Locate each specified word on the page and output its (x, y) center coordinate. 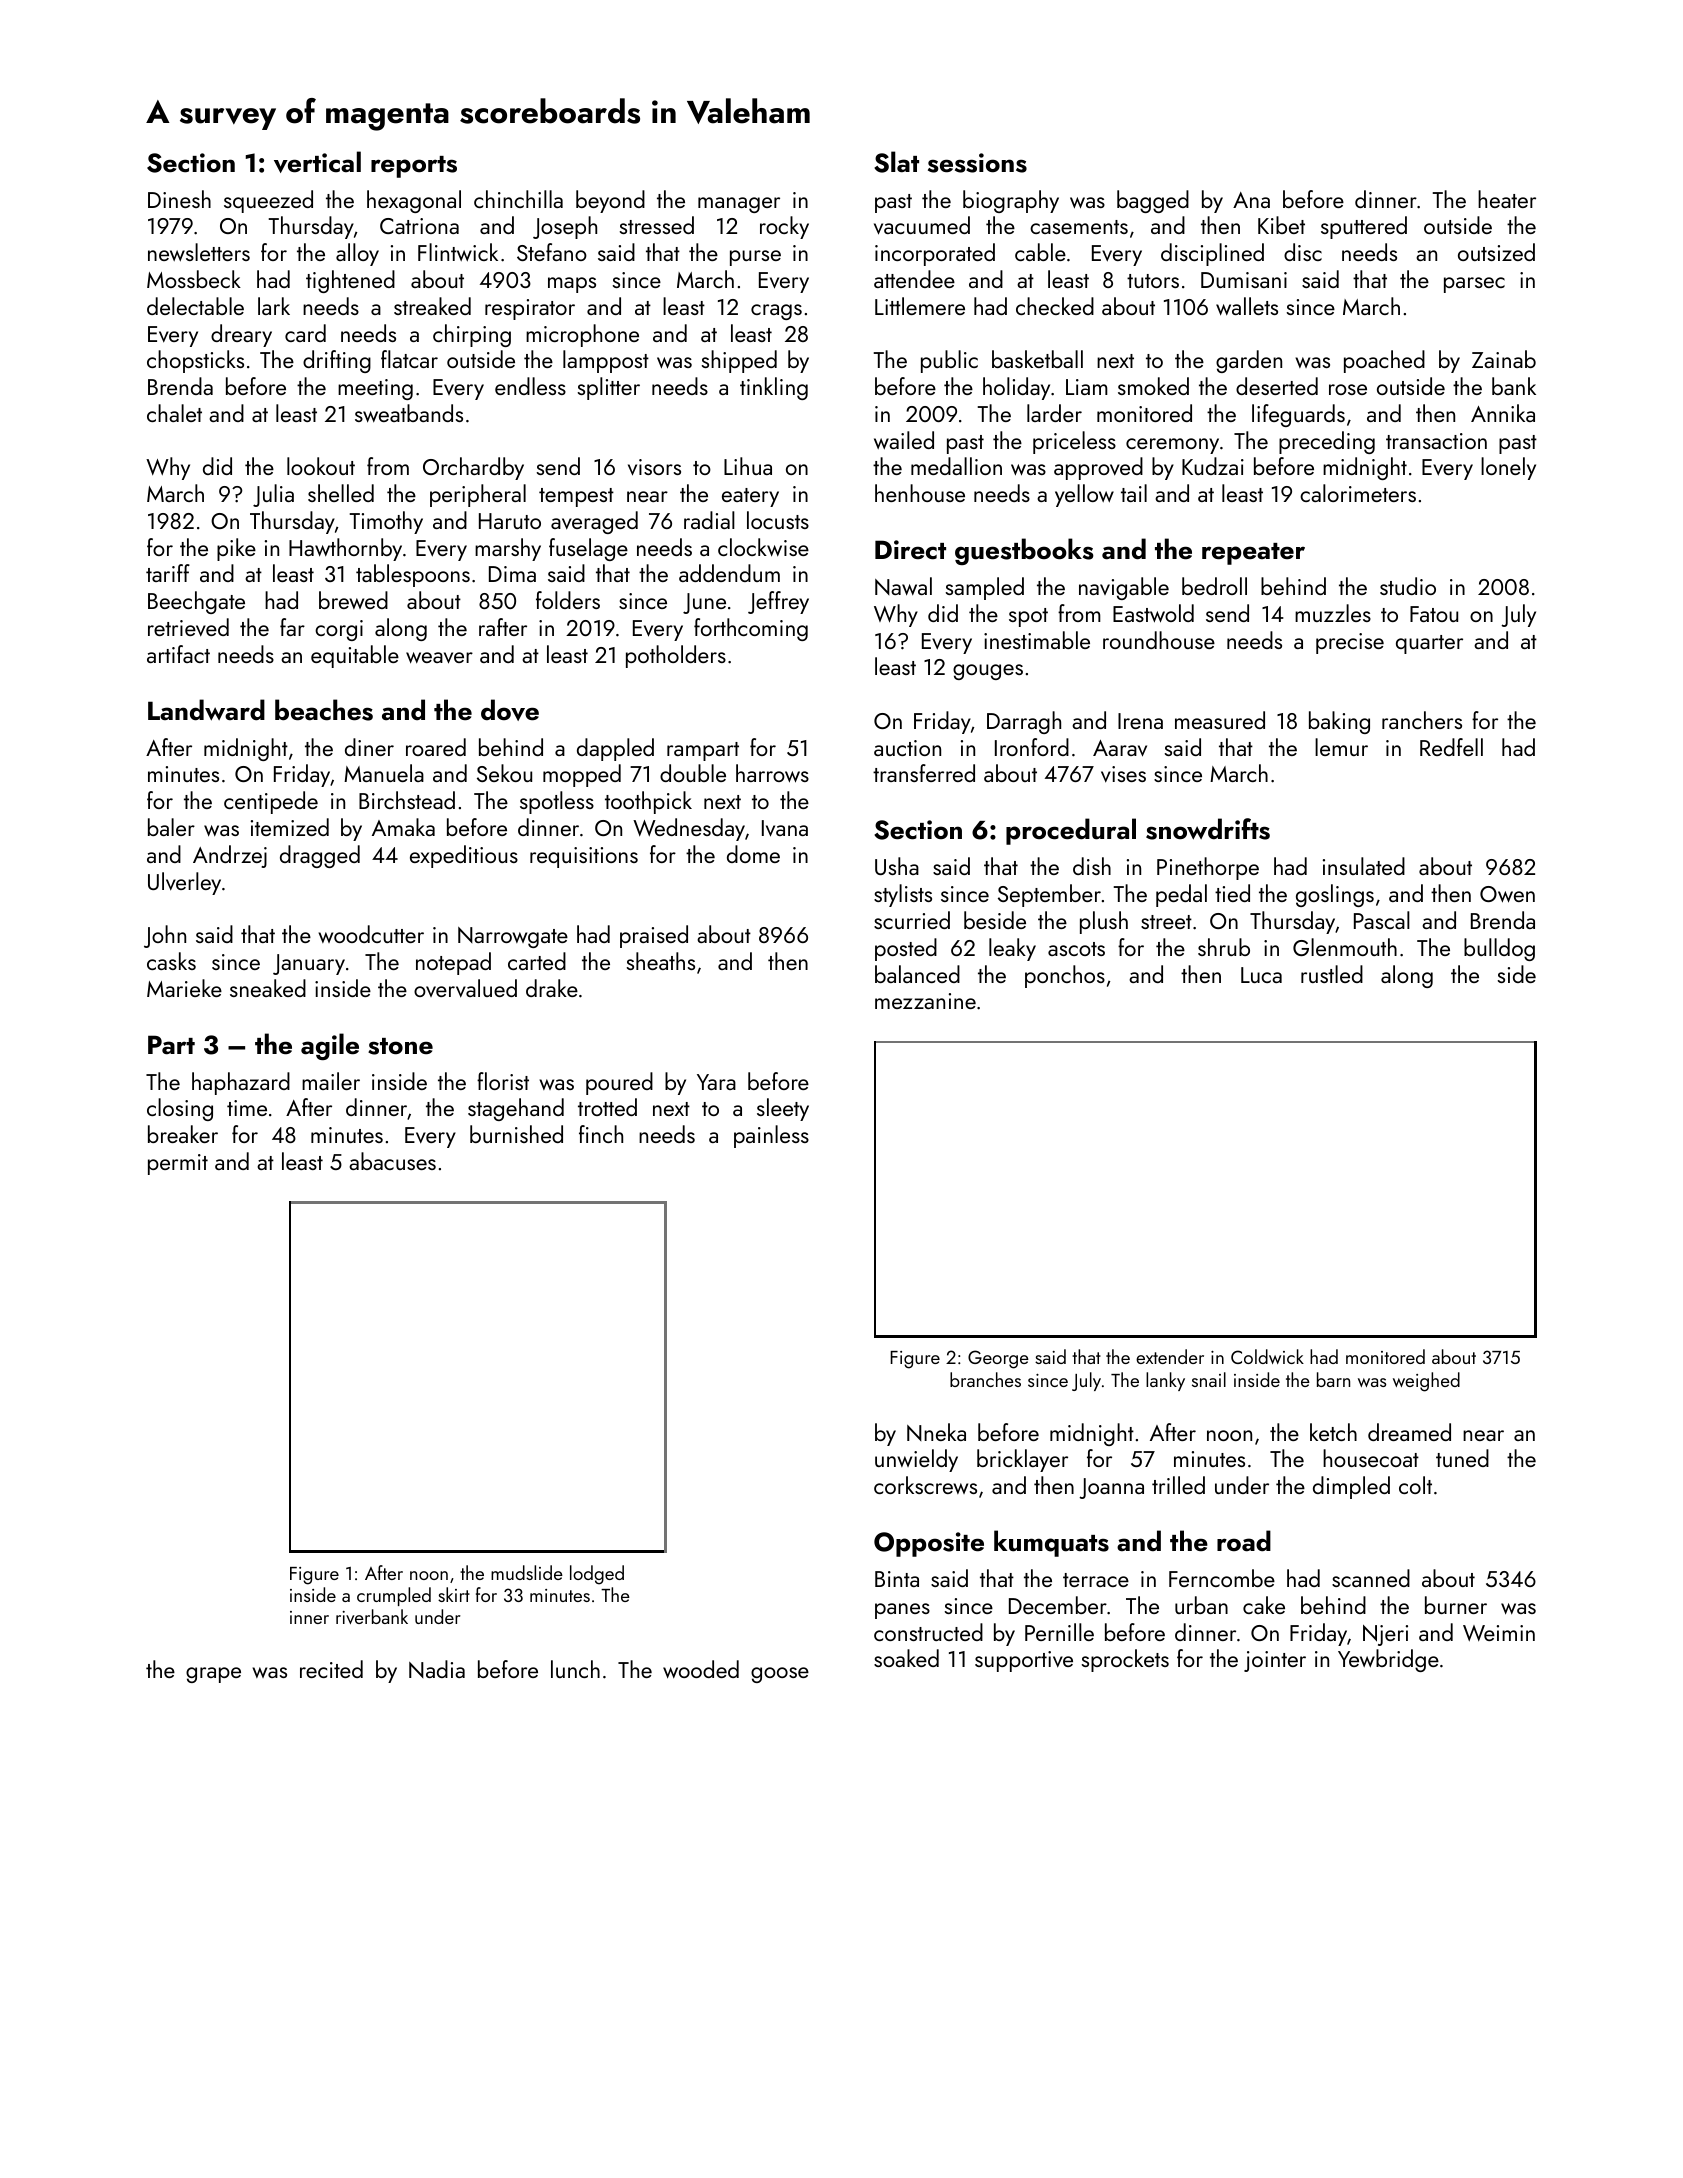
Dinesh (179, 199)
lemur (1341, 747)
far (292, 627)
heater (1507, 199)
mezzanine (925, 1001)
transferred (924, 773)
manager (739, 205)
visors (654, 467)
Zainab (1504, 359)
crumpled (394, 1596)
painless (771, 1136)
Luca (1261, 975)
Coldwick (1267, 1356)
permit (178, 1164)
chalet (174, 413)
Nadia (437, 1669)
